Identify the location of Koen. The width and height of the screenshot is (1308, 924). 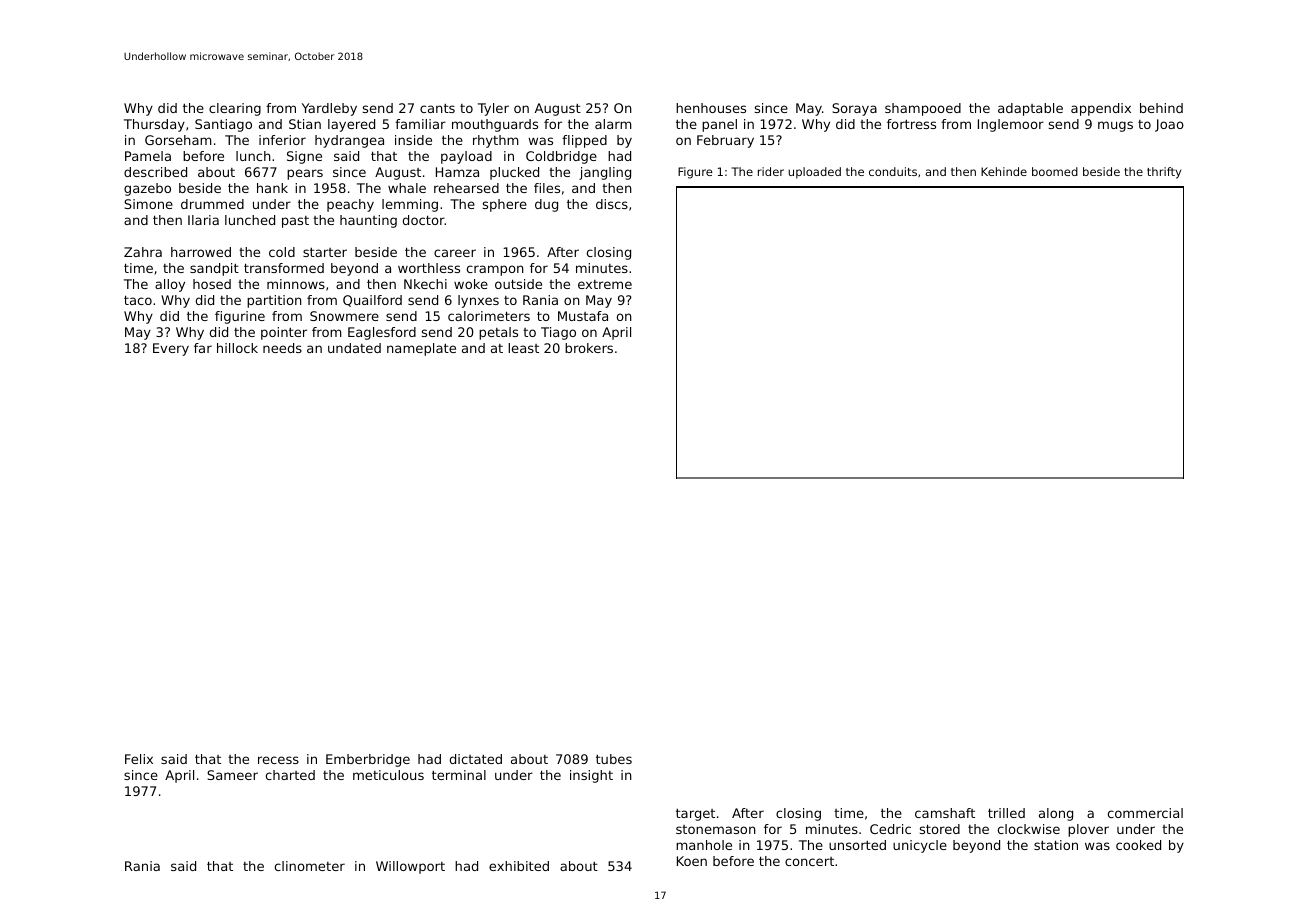
(692, 861).
